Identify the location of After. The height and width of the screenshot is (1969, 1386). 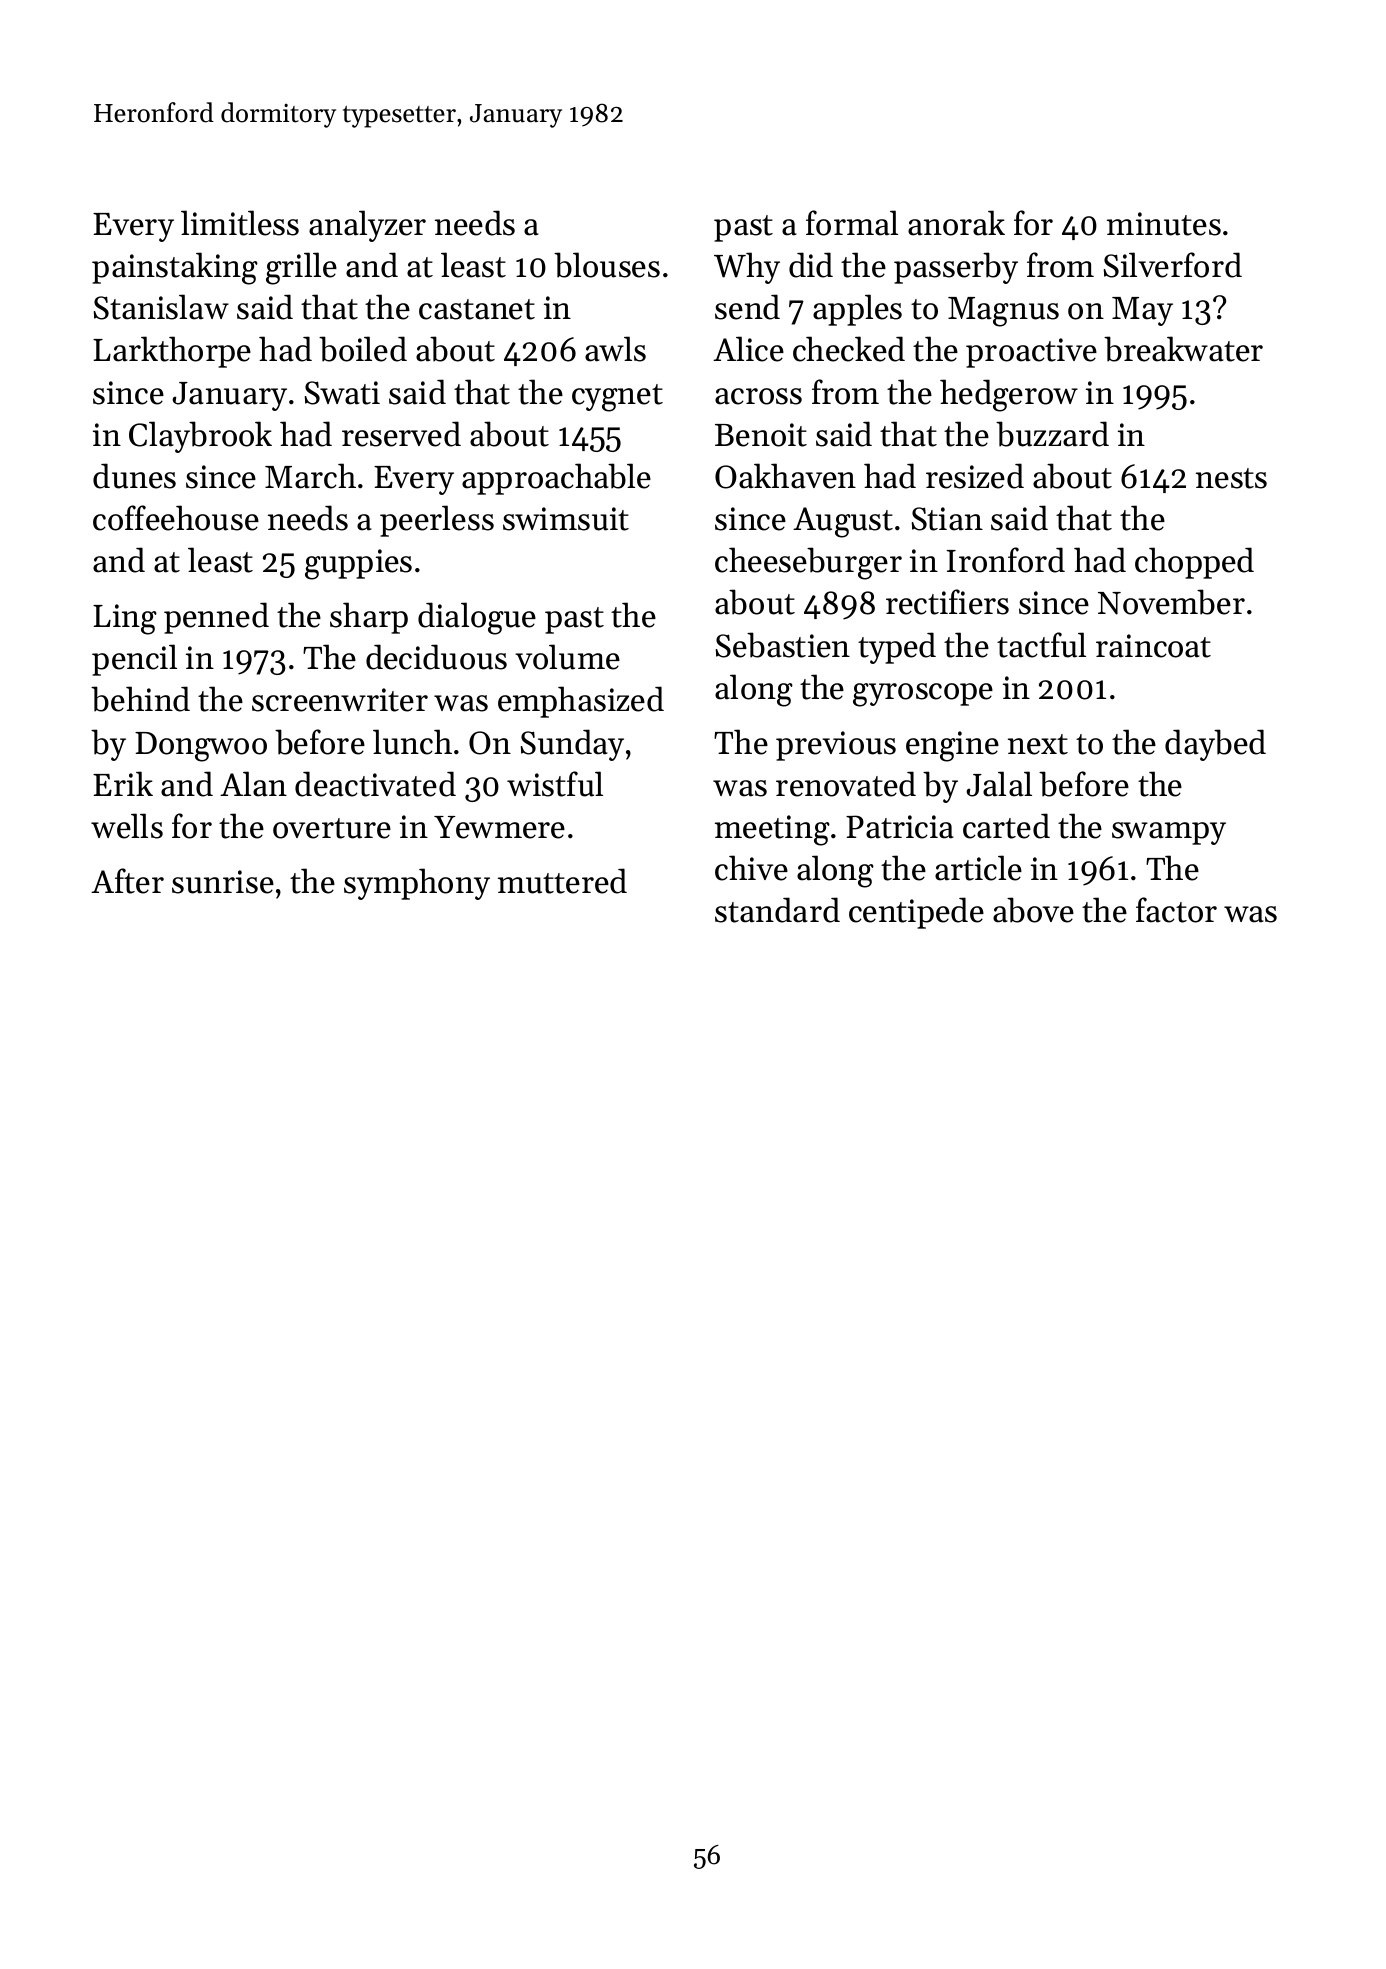
(127, 881).
